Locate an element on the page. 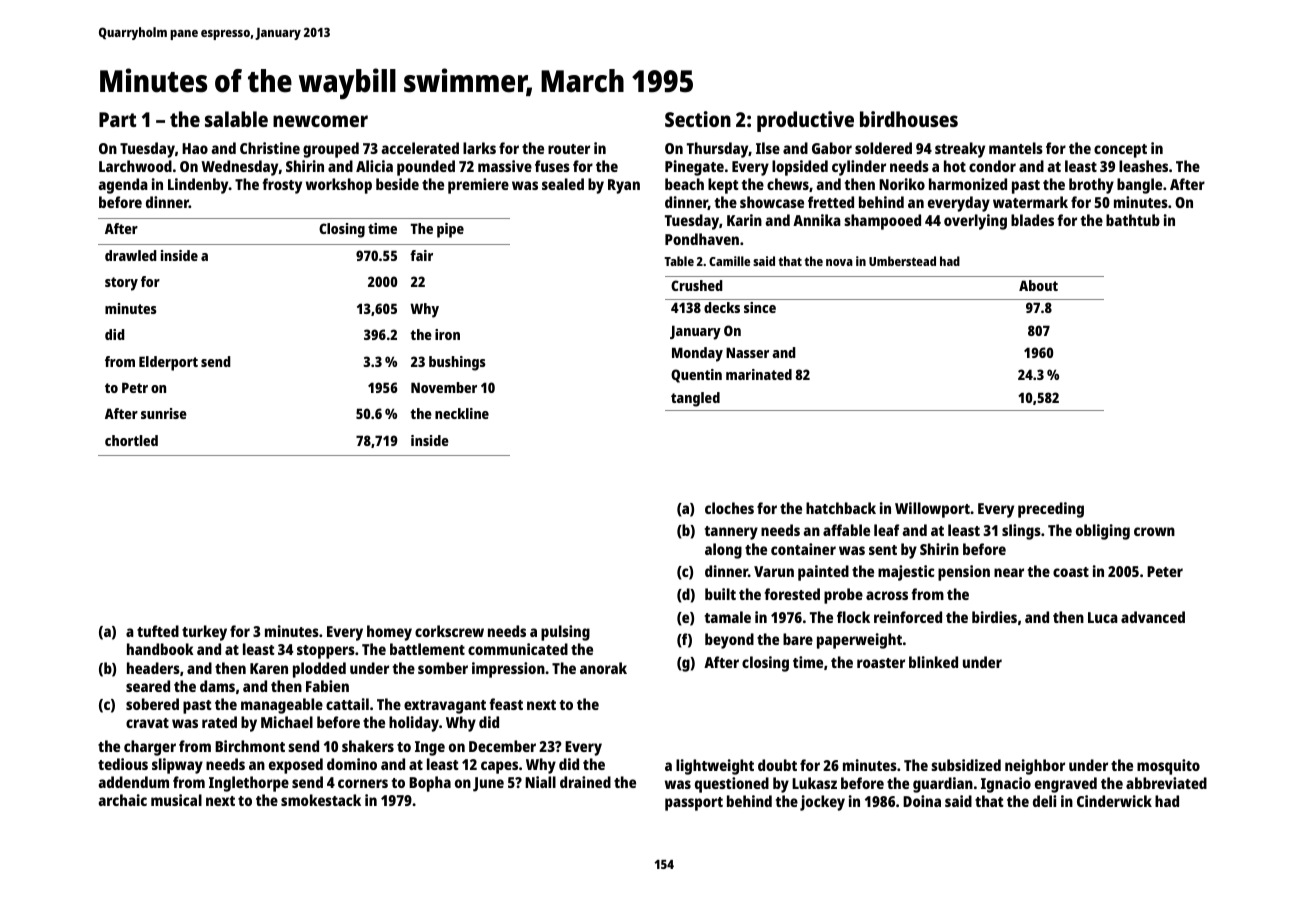 Image resolution: width=1308 pixels, height=924 pixels. fair is located at coordinates (421, 255).
